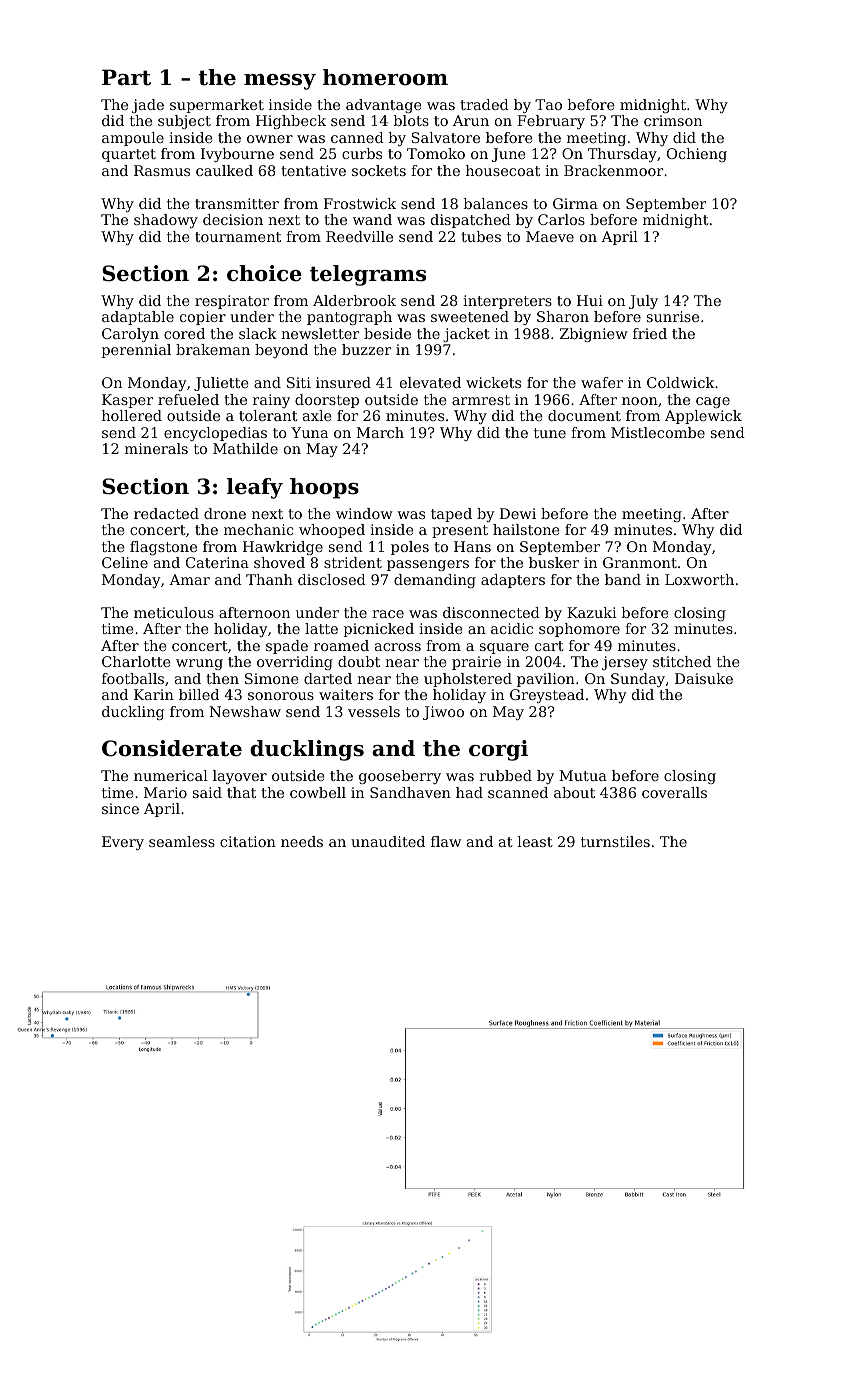 The image size is (849, 1400). What do you see at coordinates (613, 170) in the image?
I see `Brackenmoor` at bounding box center [613, 170].
